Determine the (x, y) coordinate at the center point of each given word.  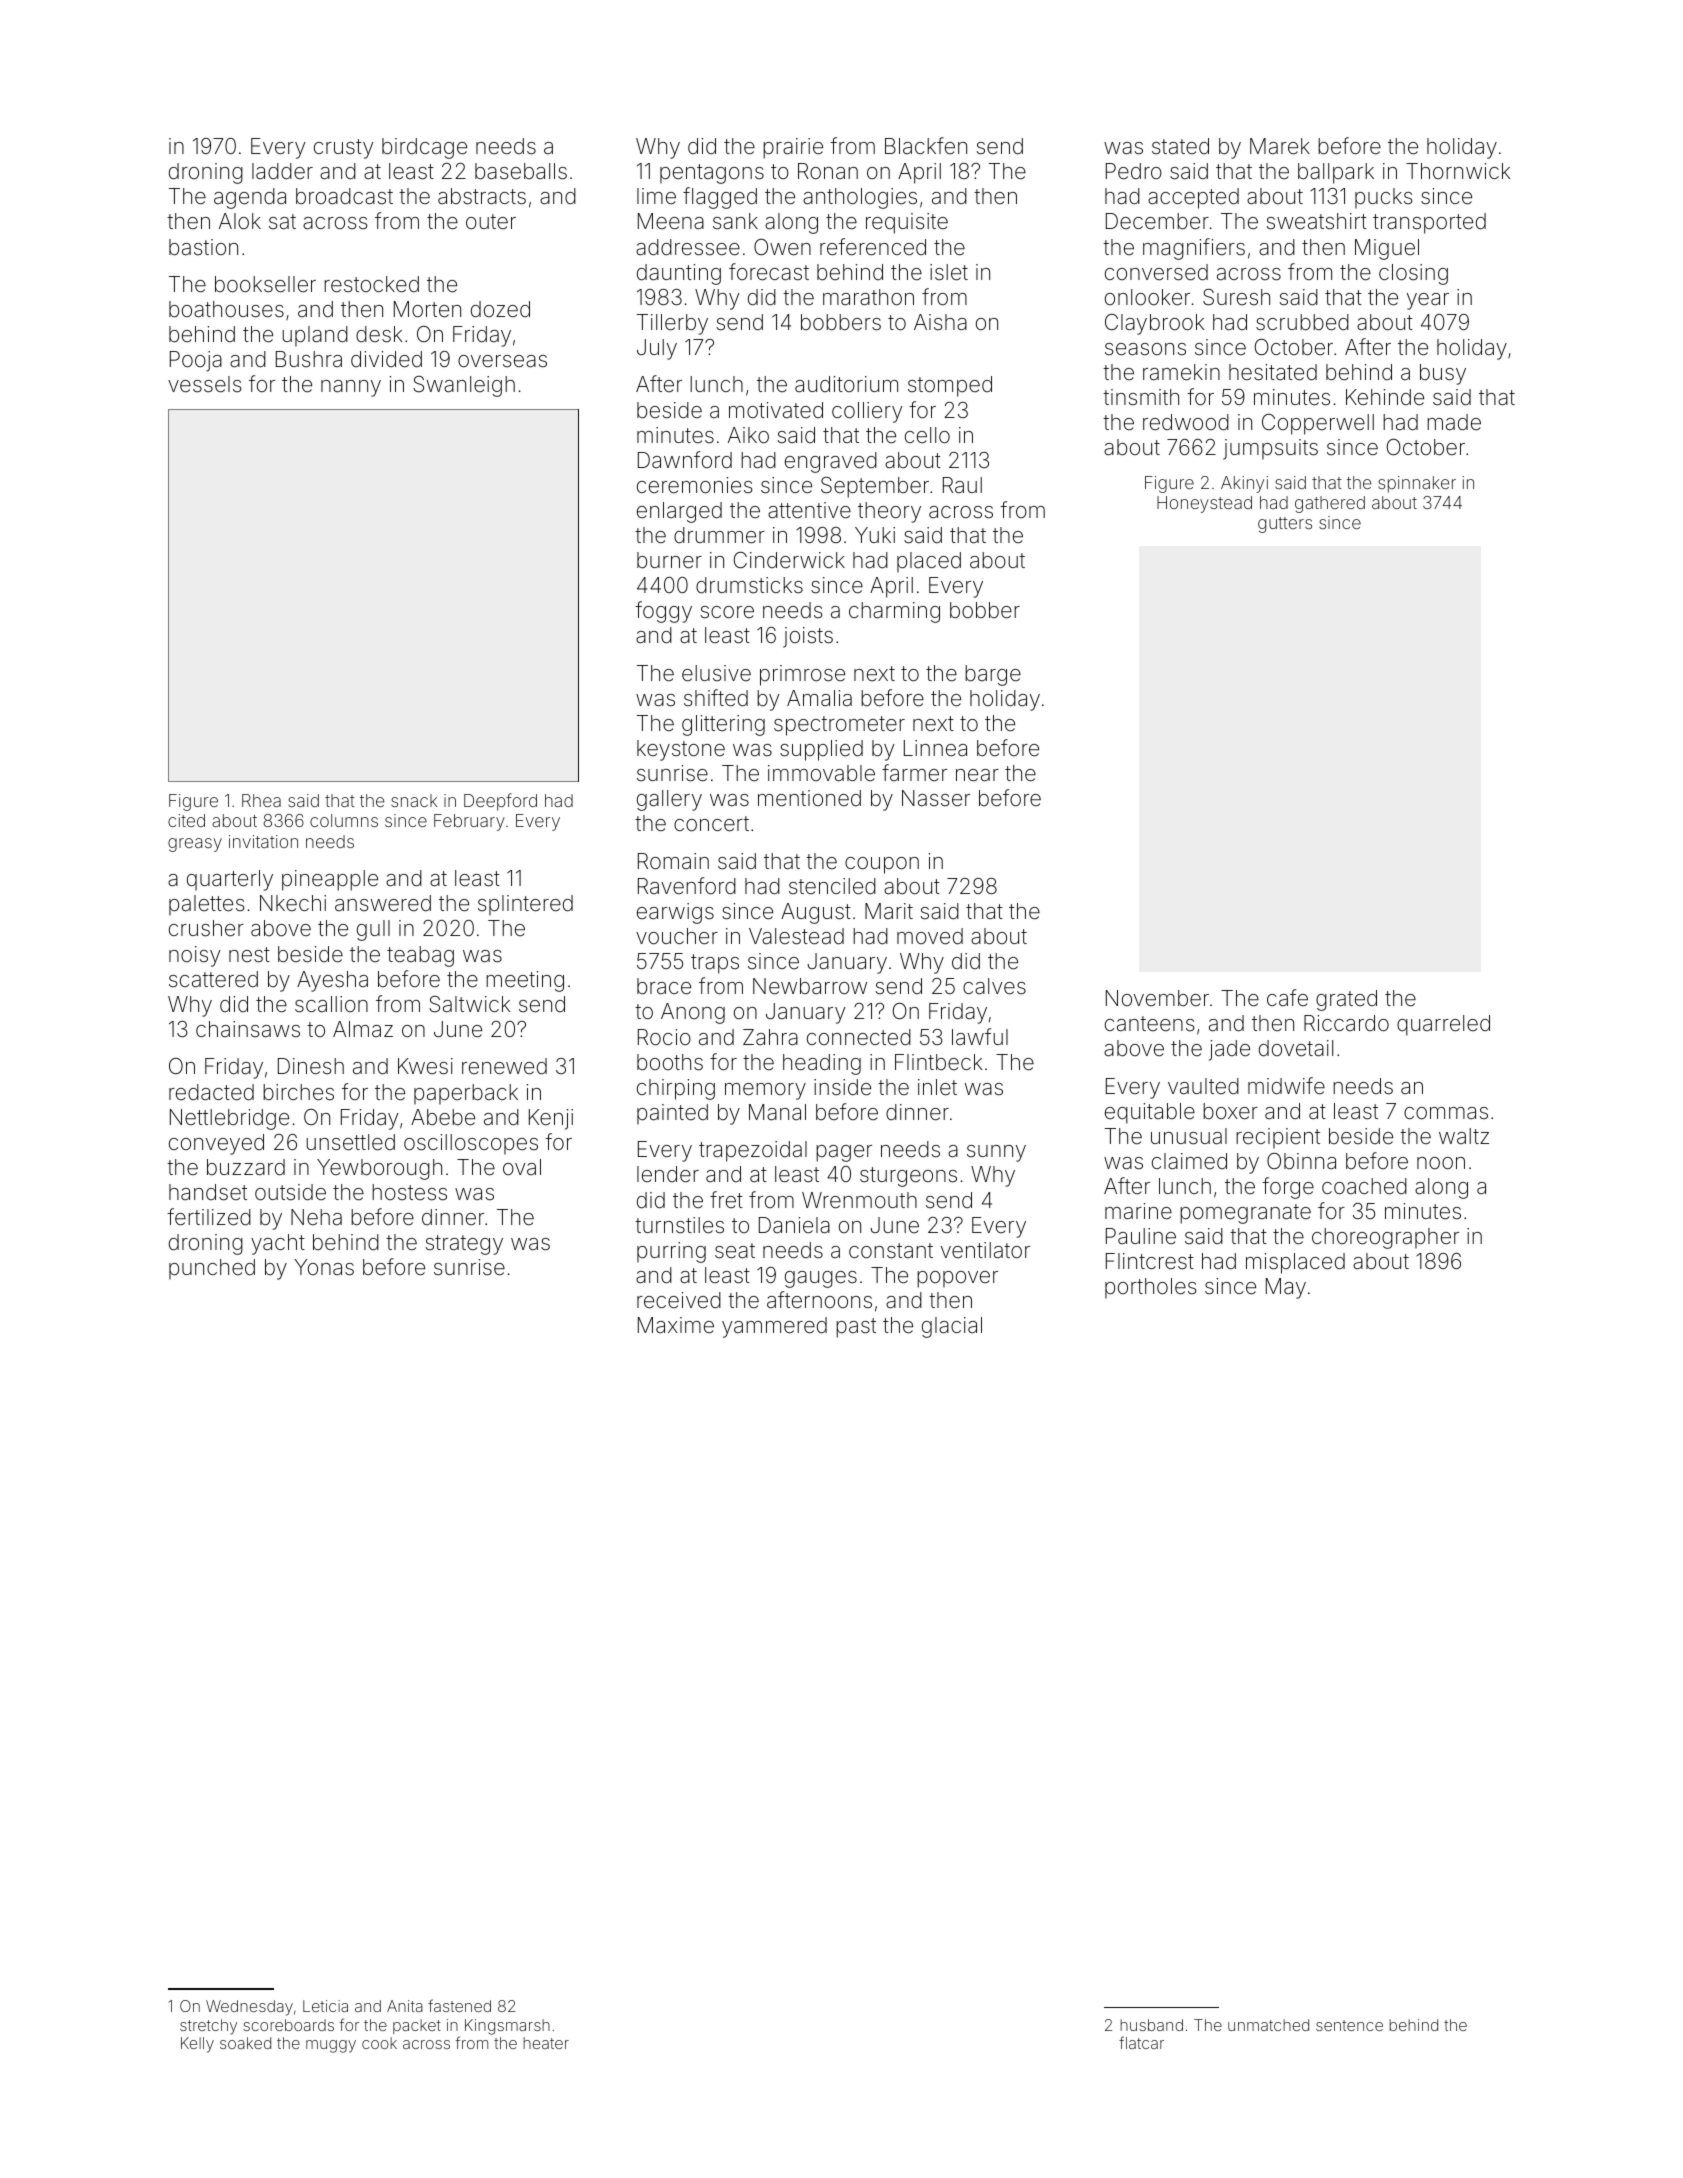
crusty (343, 149)
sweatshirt (1317, 221)
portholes (1150, 1288)
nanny (351, 388)
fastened (459, 2005)
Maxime (676, 1325)
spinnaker (1417, 484)
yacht (278, 1244)
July (657, 349)
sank (735, 221)
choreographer (1385, 1238)
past (856, 1328)
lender (668, 1174)
